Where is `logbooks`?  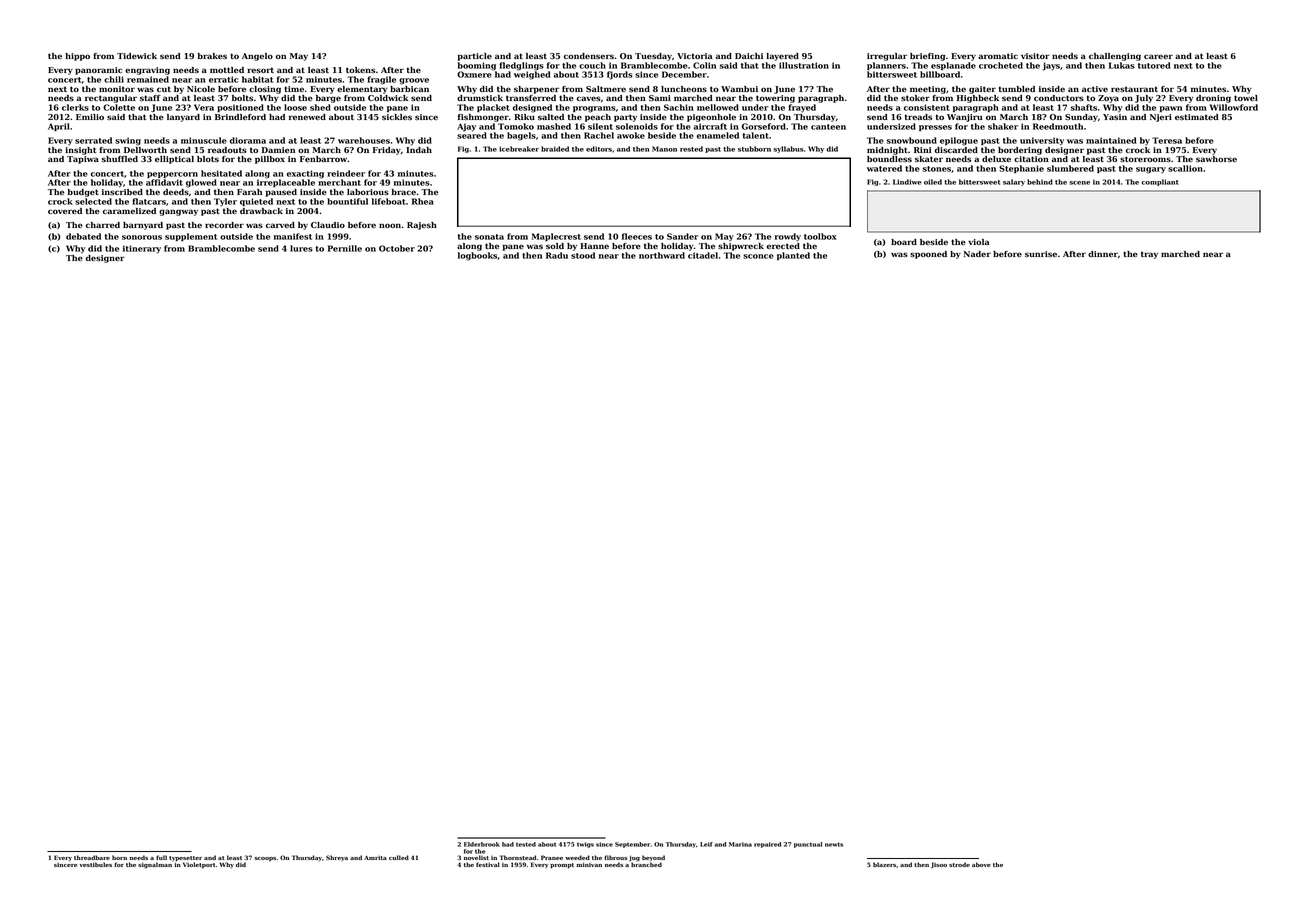
logbooks is located at coordinates (477, 256).
